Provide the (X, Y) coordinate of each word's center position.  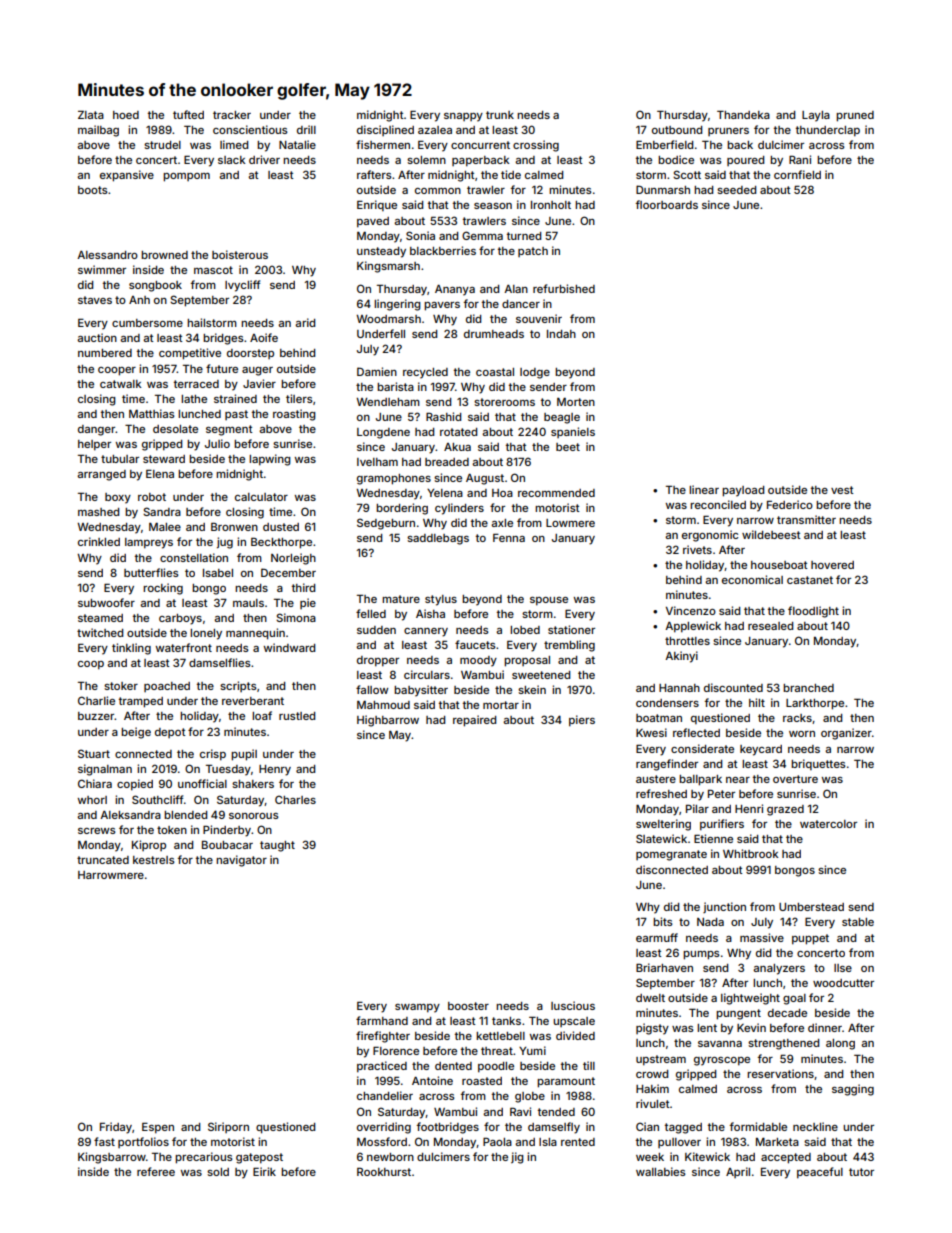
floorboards (667, 204)
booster (468, 1006)
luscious (573, 1005)
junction (724, 907)
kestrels (154, 860)
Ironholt (551, 205)
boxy (118, 498)
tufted (188, 114)
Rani (800, 159)
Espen (158, 1128)
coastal (495, 372)
